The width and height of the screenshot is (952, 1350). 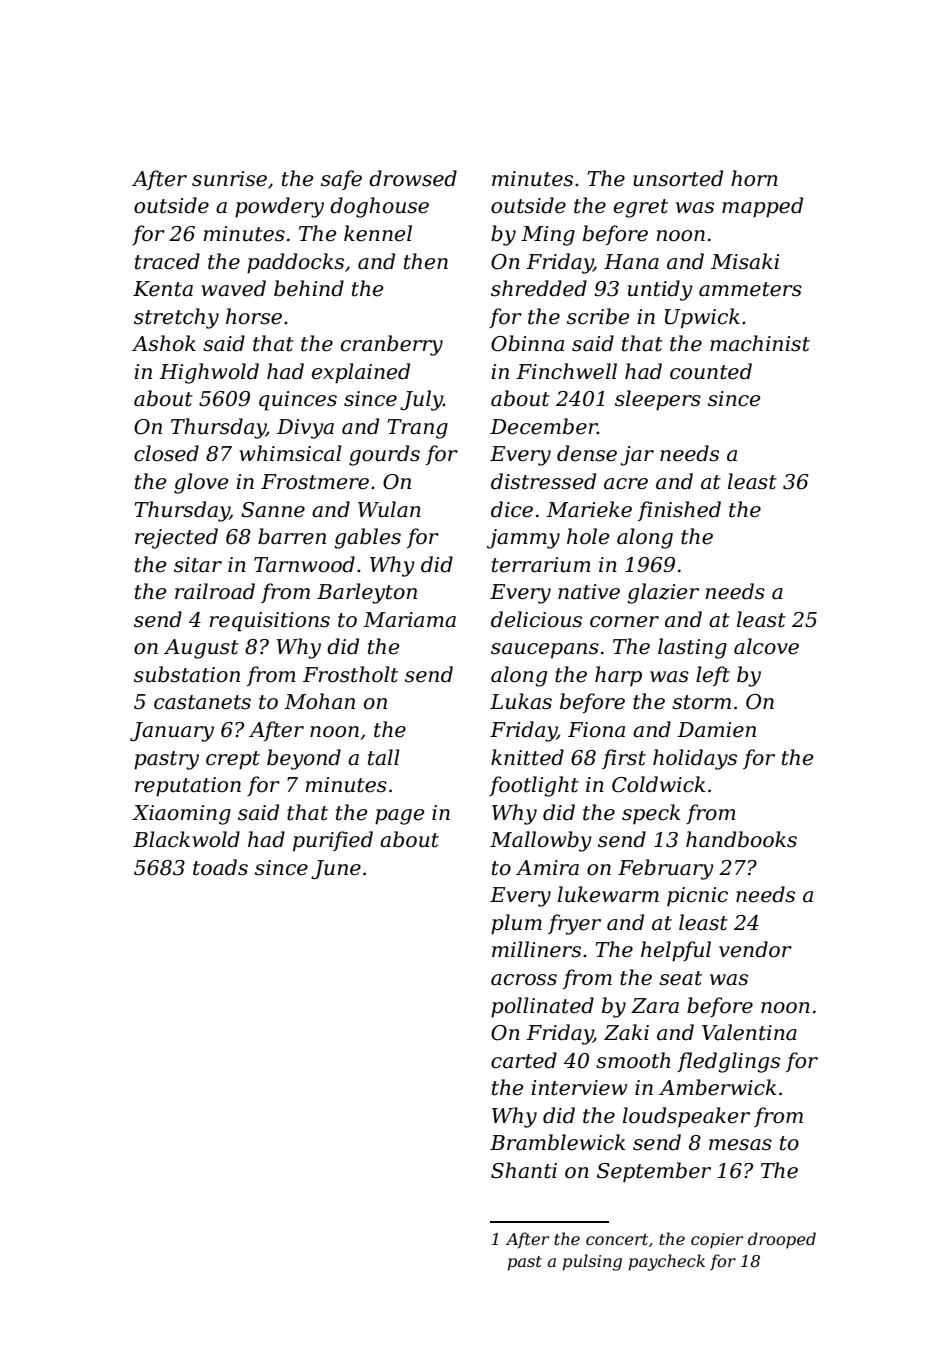 What do you see at coordinates (587, 453) in the screenshot?
I see `dense` at bounding box center [587, 453].
